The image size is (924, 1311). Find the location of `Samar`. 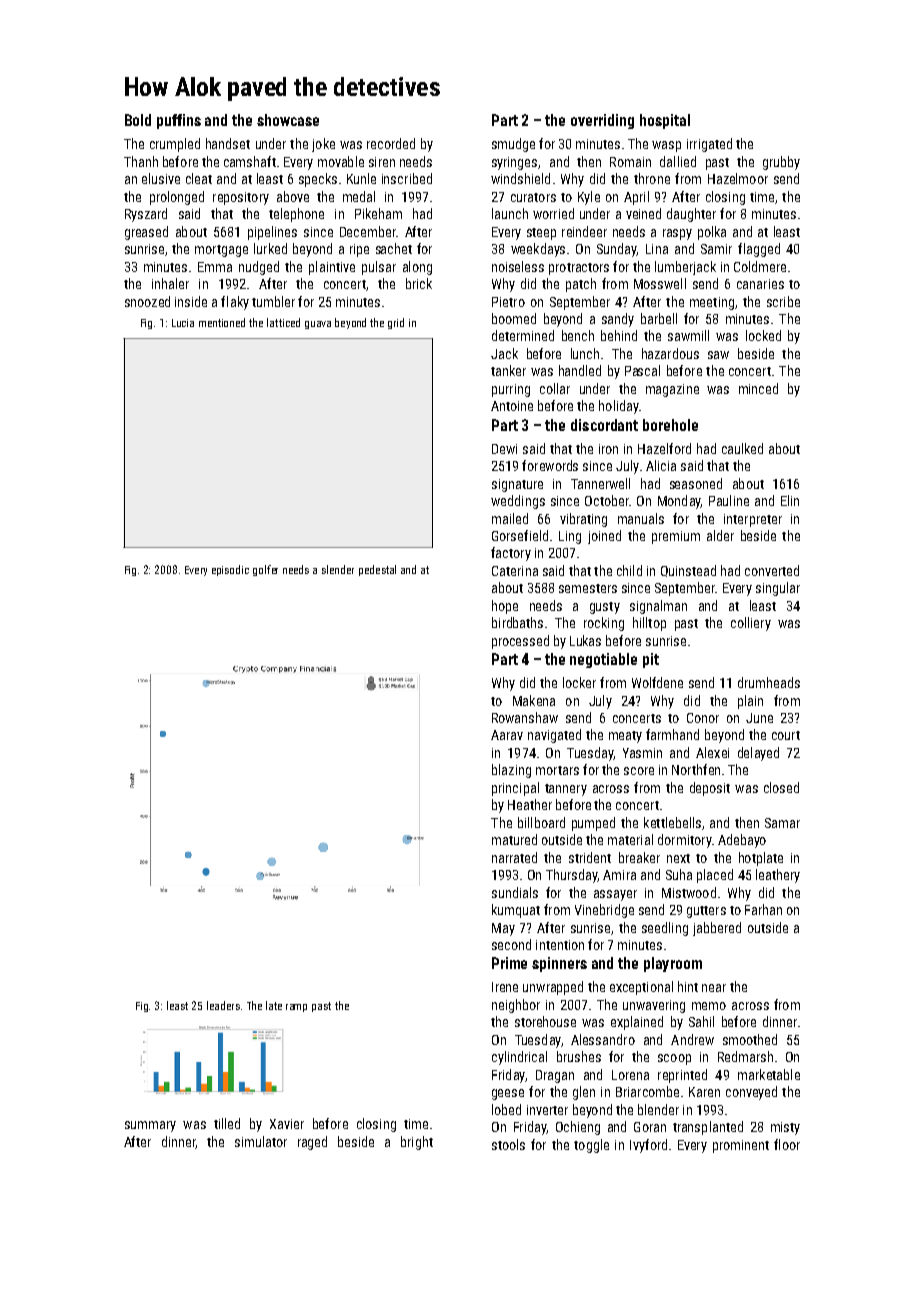

Samar is located at coordinates (782, 823).
